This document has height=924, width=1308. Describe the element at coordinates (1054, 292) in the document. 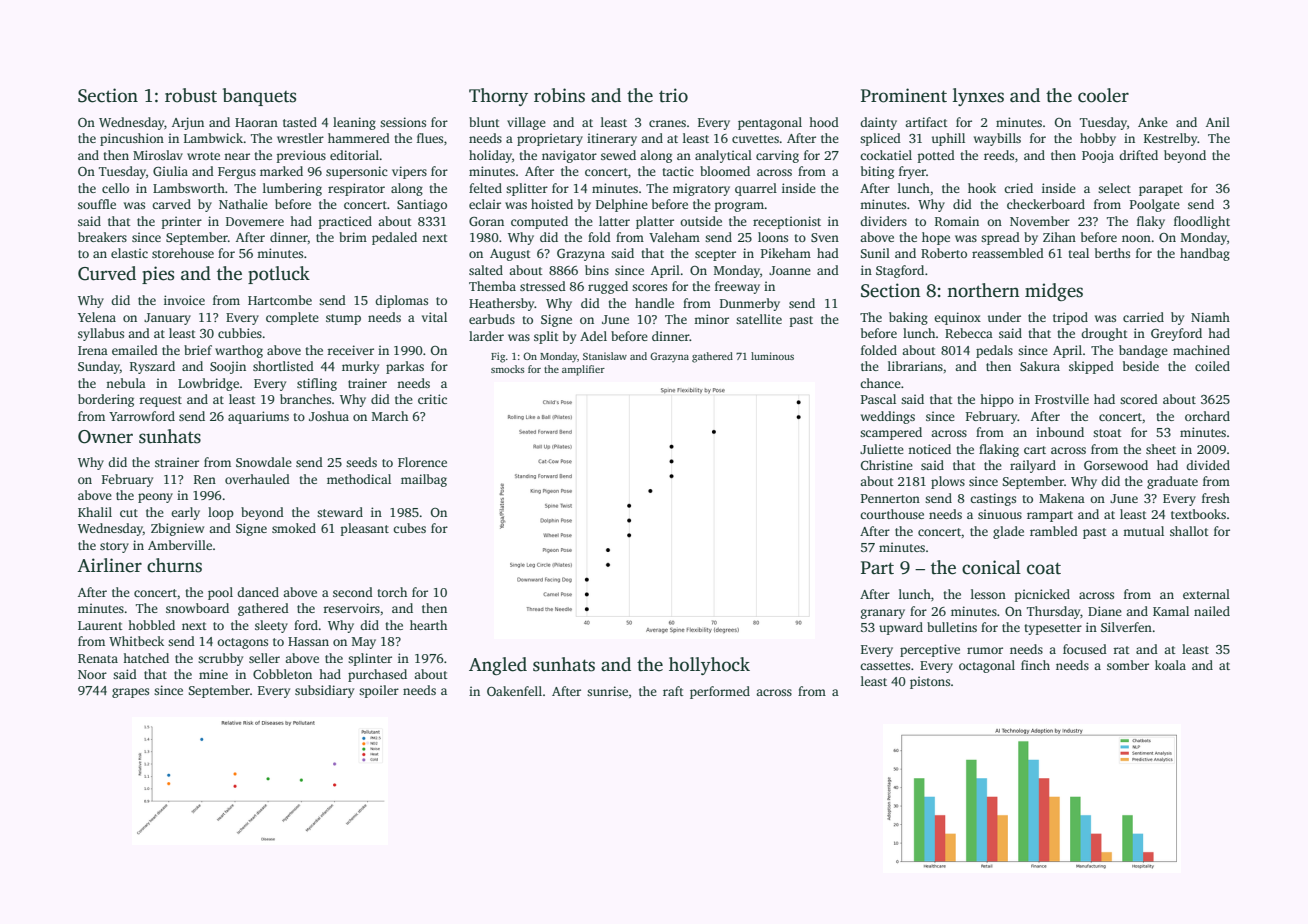

I see `midges` at that location.
